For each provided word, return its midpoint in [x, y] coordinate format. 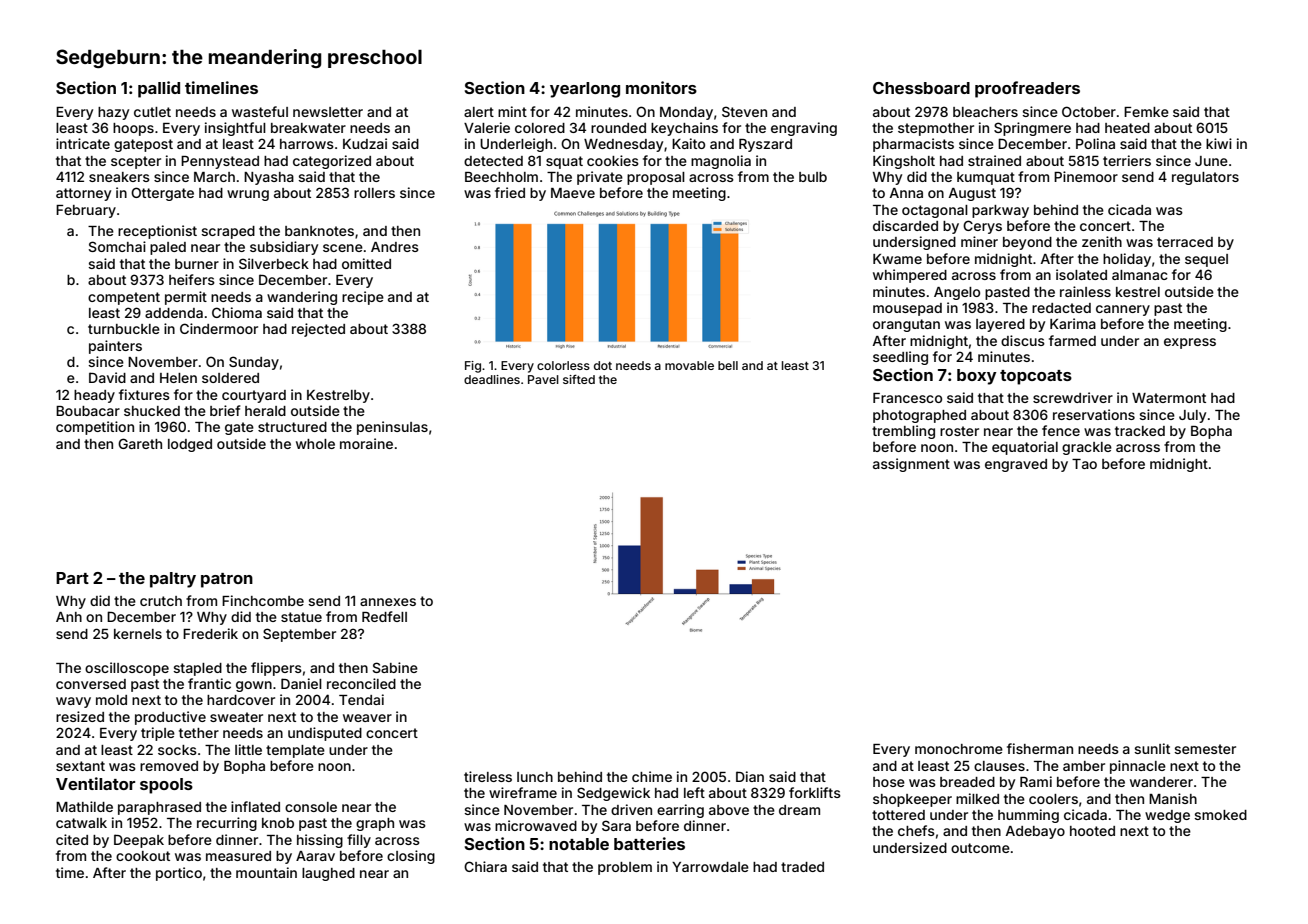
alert [479, 112]
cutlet [152, 112]
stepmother [936, 129]
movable [689, 365]
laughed [328, 874]
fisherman [1040, 748]
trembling [903, 432]
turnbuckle [124, 329]
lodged [190, 445]
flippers [276, 669]
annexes [388, 602]
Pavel [543, 379]
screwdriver [1073, 397]
